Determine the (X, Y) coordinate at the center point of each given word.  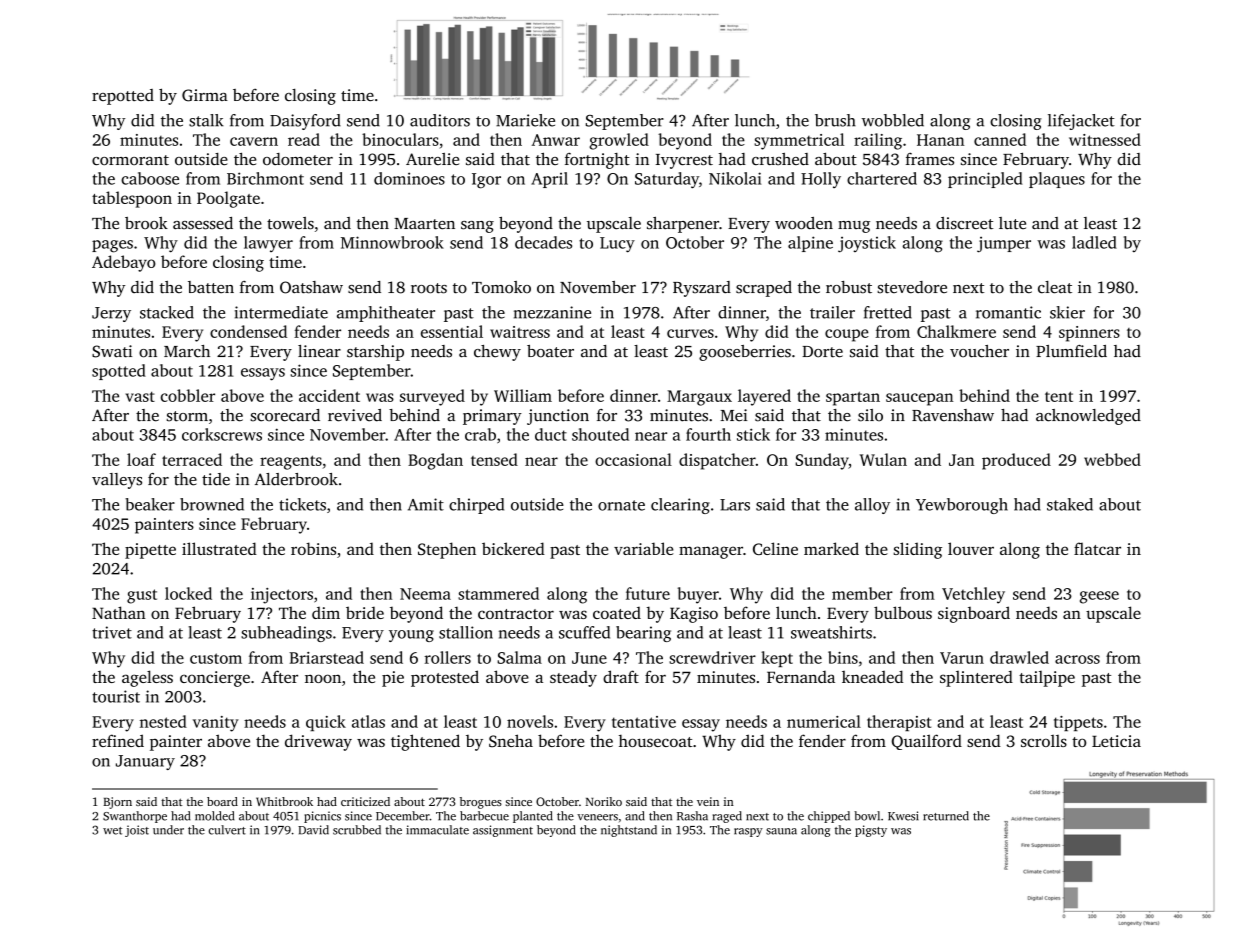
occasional (633, 459)
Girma (205, 95)
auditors (440, 120)
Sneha (511, 740)
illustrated (219, 548)
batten (211, 287)
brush (835, 120)
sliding (917, 550)
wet (112, 831)
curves (690, 333)
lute (1012, 223)
